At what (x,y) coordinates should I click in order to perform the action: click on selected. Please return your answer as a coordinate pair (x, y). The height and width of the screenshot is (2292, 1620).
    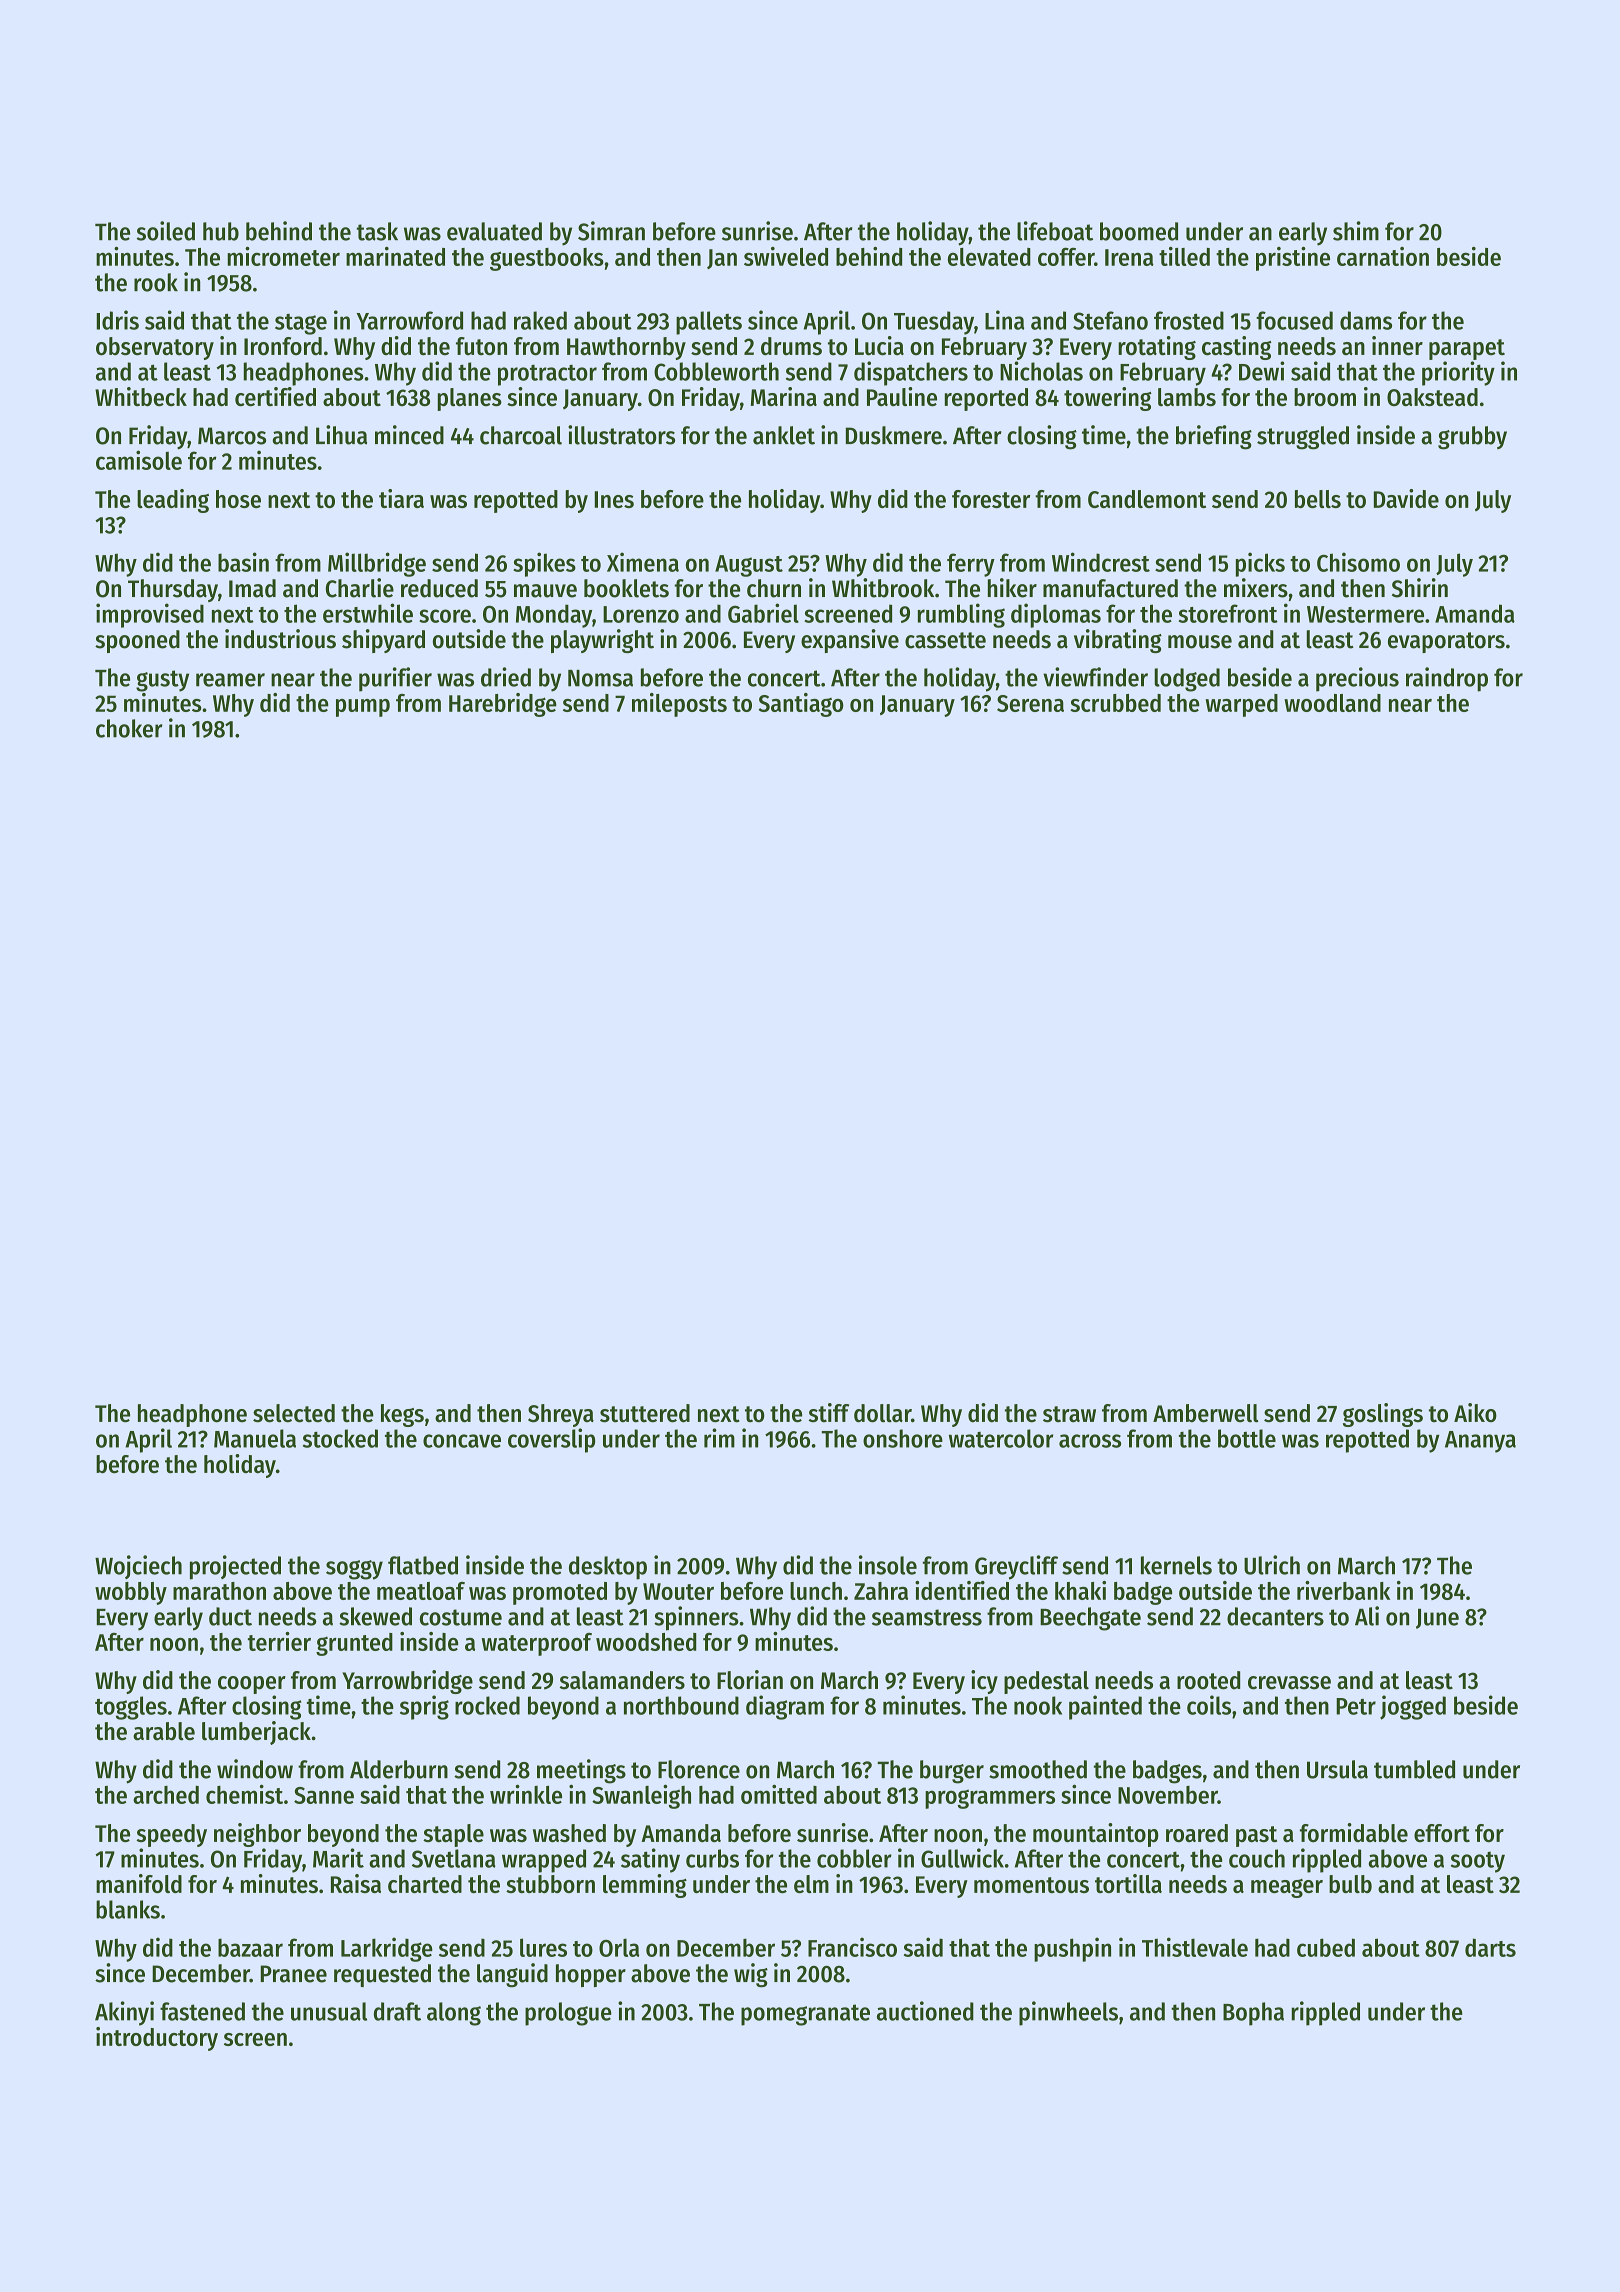
    Looking at the image, I should click on (294, 1413).
